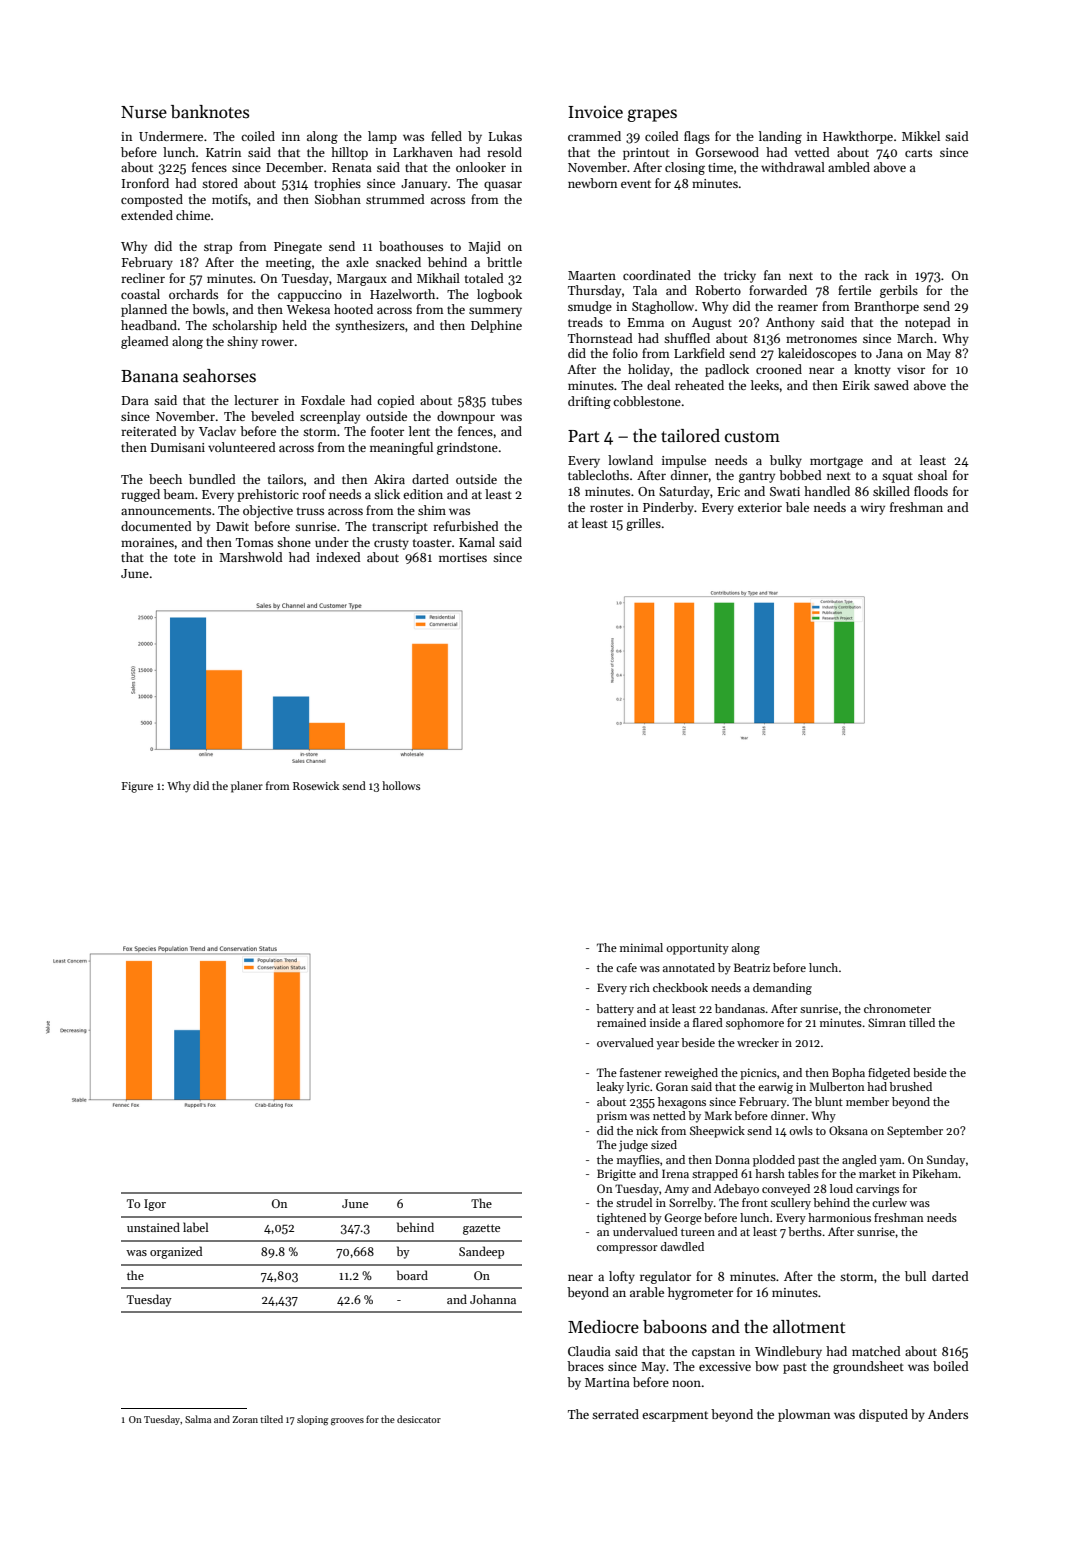 The width and height of the screenshot is (1090, 1541). What do you see at coordinates (897, 477) in the screenshot?
I see `squat` at bounding box center [897, 477].
